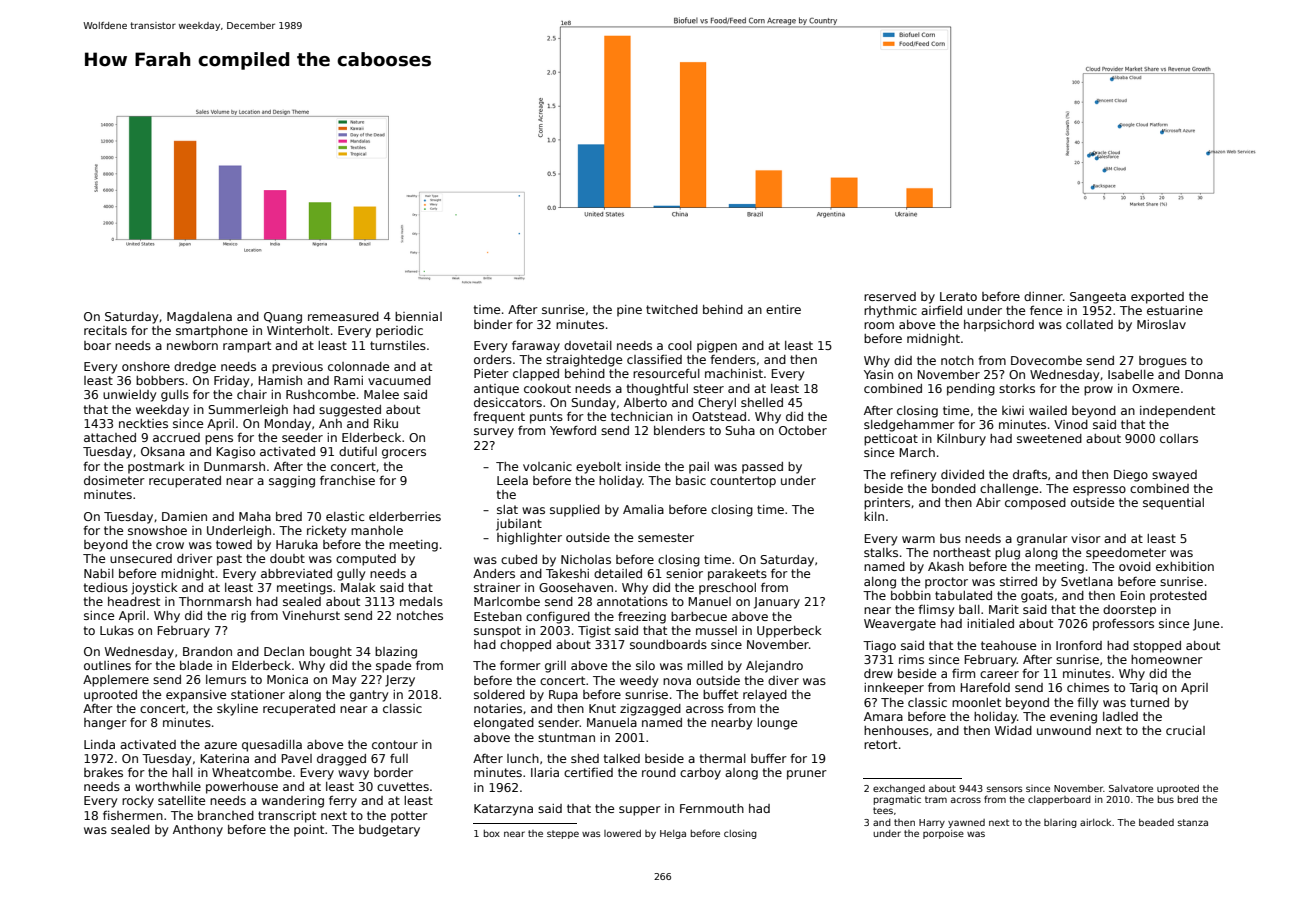 The image size is (1308, 924). I want to click on Salvatore, so click(1131, 788).
